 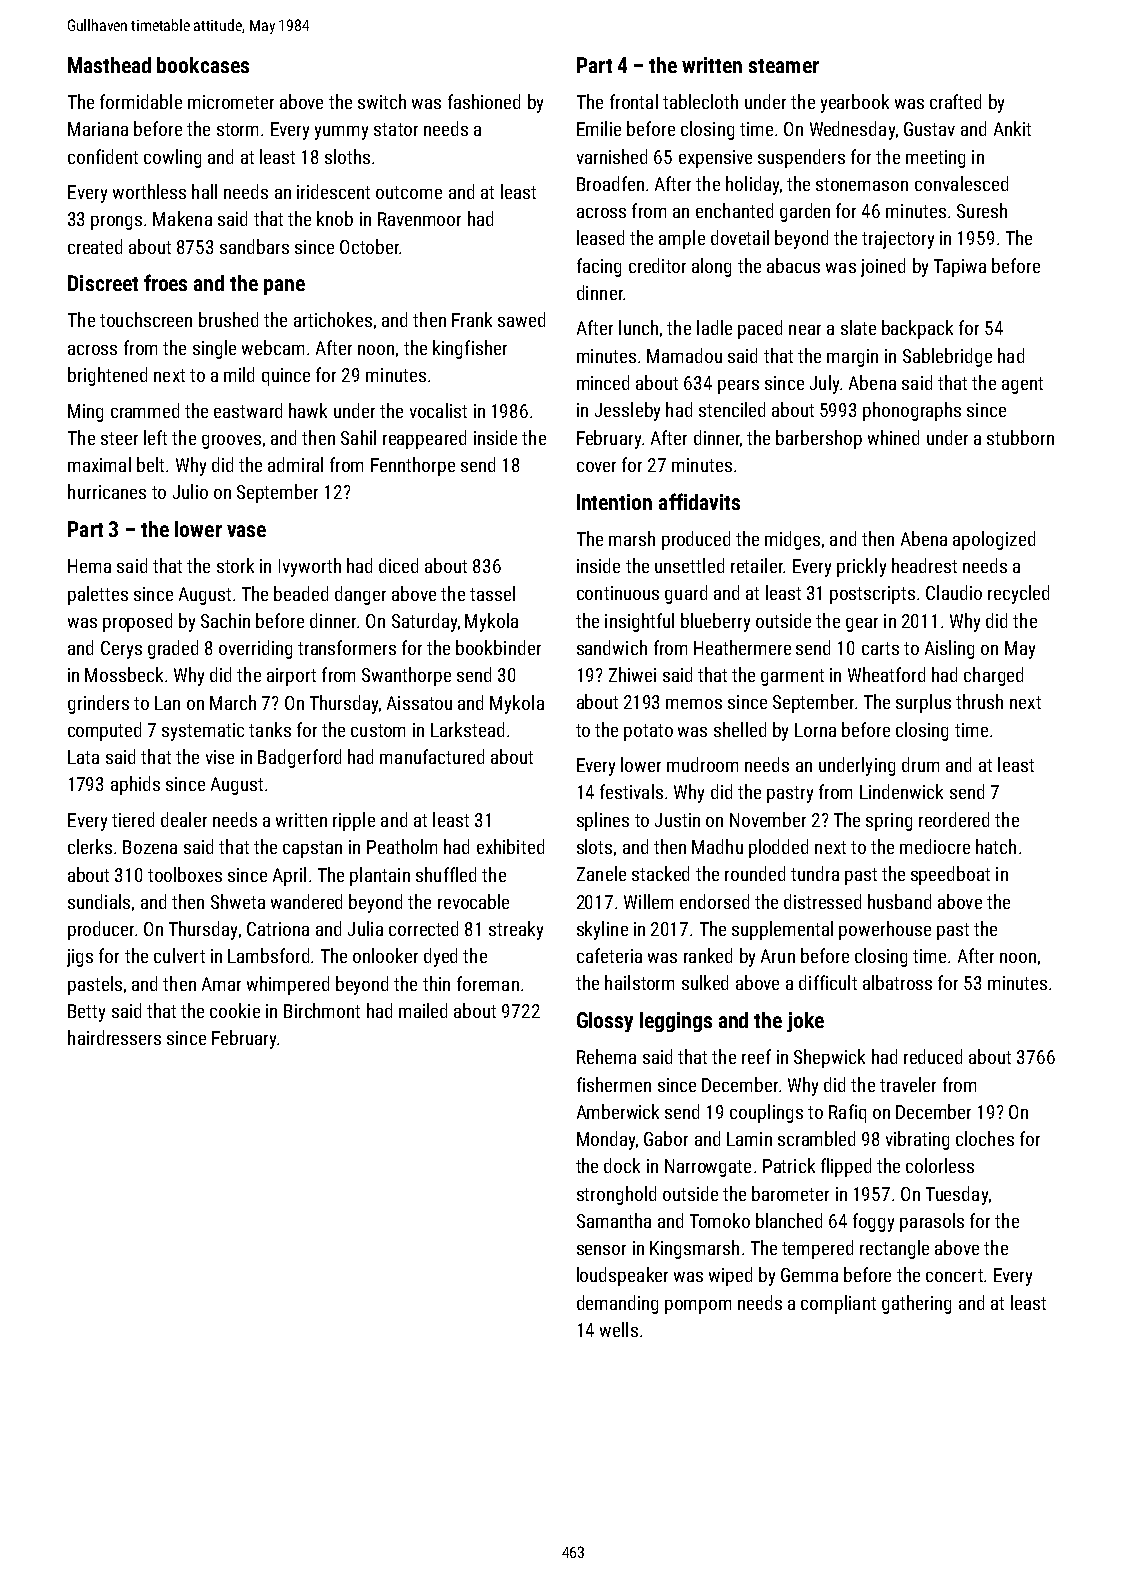 I want to click on bookcases, so click(x=203, y=65).
